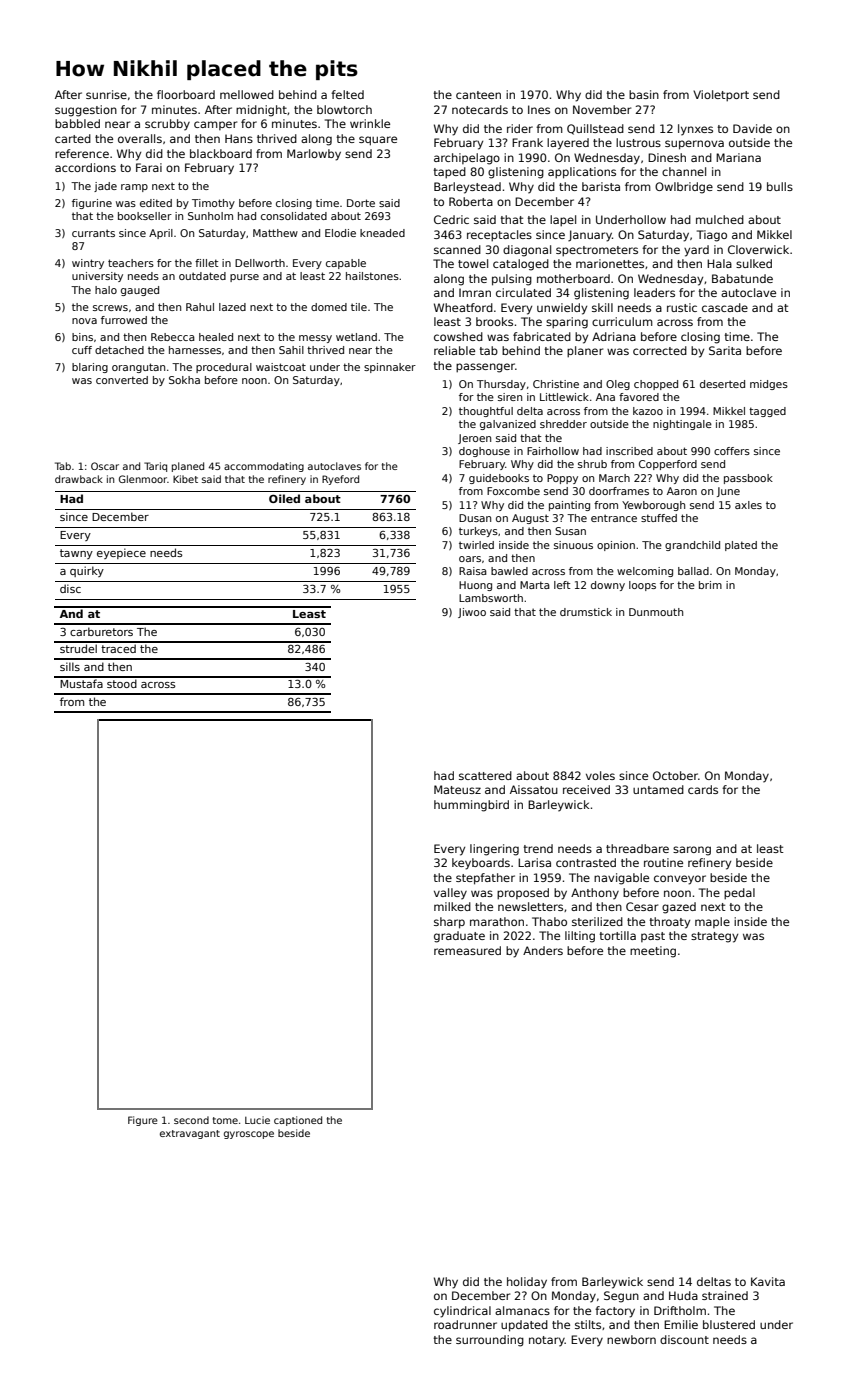 Image resolution: width=849 pixels, height=1400 pixels. Describe the element at coordinates (602, 109) in the page. I see `November` at that location.
